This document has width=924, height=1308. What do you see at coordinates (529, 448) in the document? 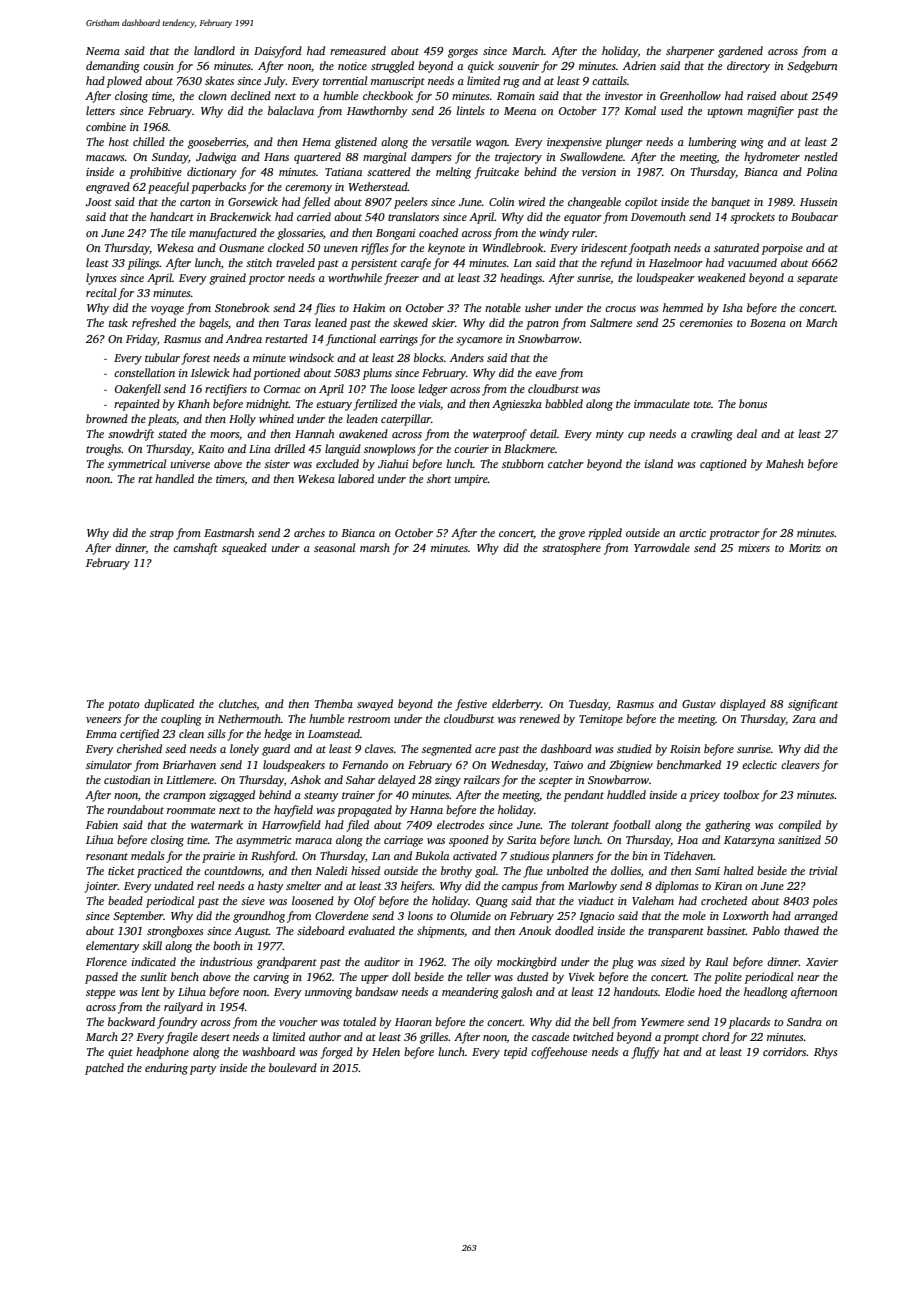
I see `Blackmere` at bounding box center [529, 448].
